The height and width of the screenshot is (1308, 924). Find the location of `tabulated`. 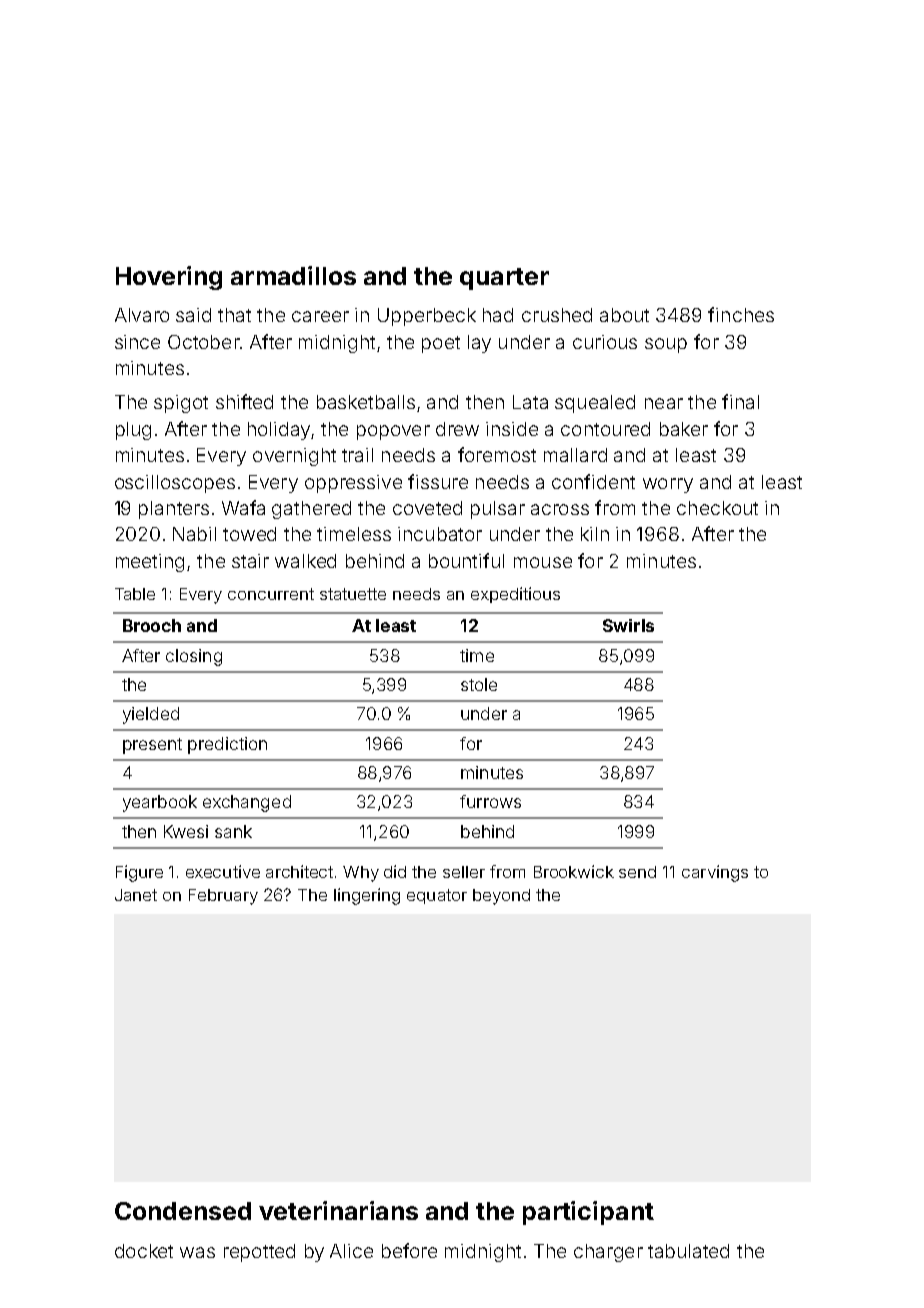

tabulated is located at coordinates (688, 1251).
